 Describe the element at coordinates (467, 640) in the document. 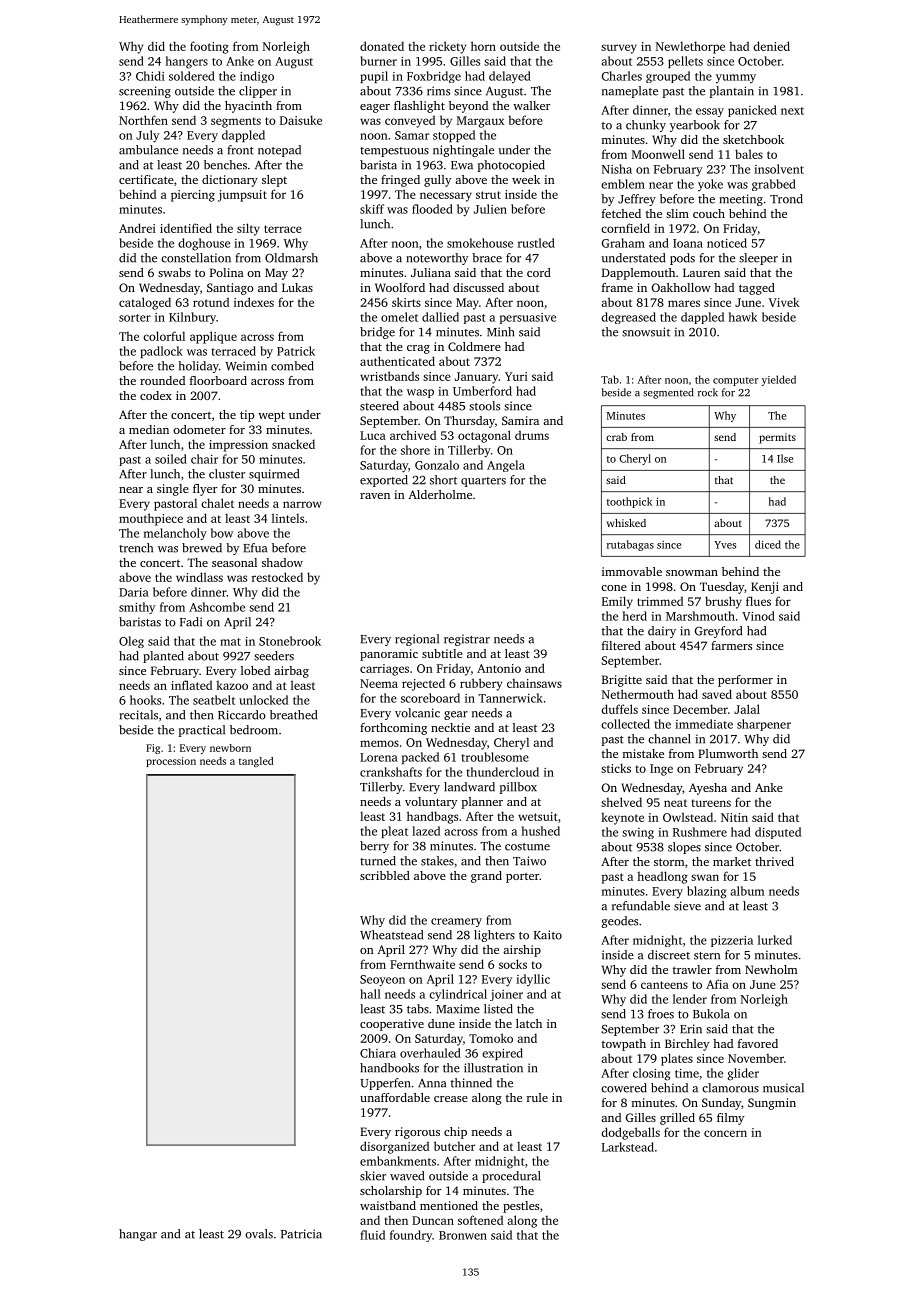

I see `registrar` at that location.
